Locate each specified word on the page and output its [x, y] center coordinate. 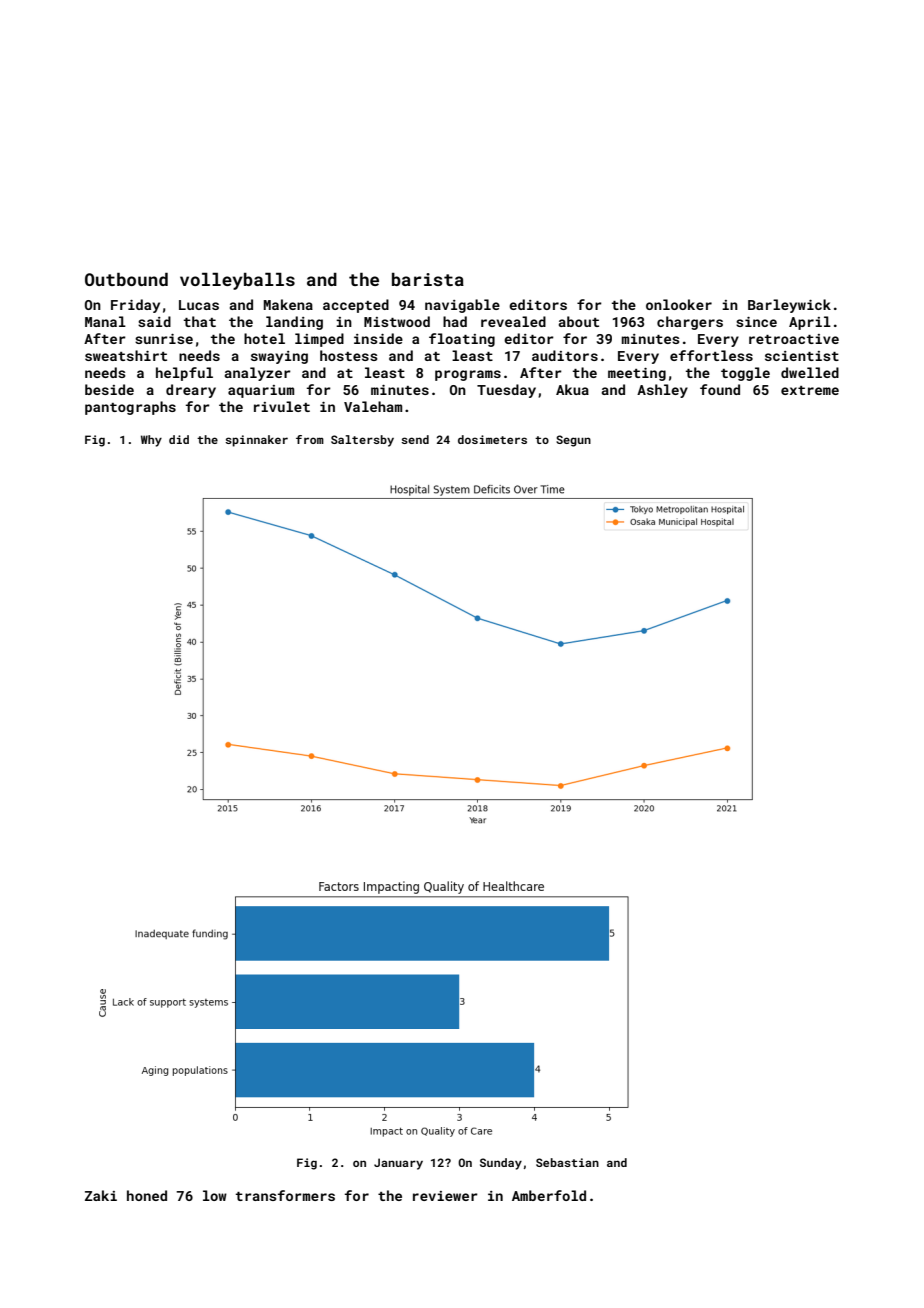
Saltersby [362, 441]
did [179, 439]
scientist [802, 356]
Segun [573, 441]
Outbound [126, 279]
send [415, 439]
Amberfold [549, 1195]
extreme [810, 390]
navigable [462, 306]
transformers [285, 1195]
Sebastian [567, 1162]
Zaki [101, 1195]
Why [151, 441]
